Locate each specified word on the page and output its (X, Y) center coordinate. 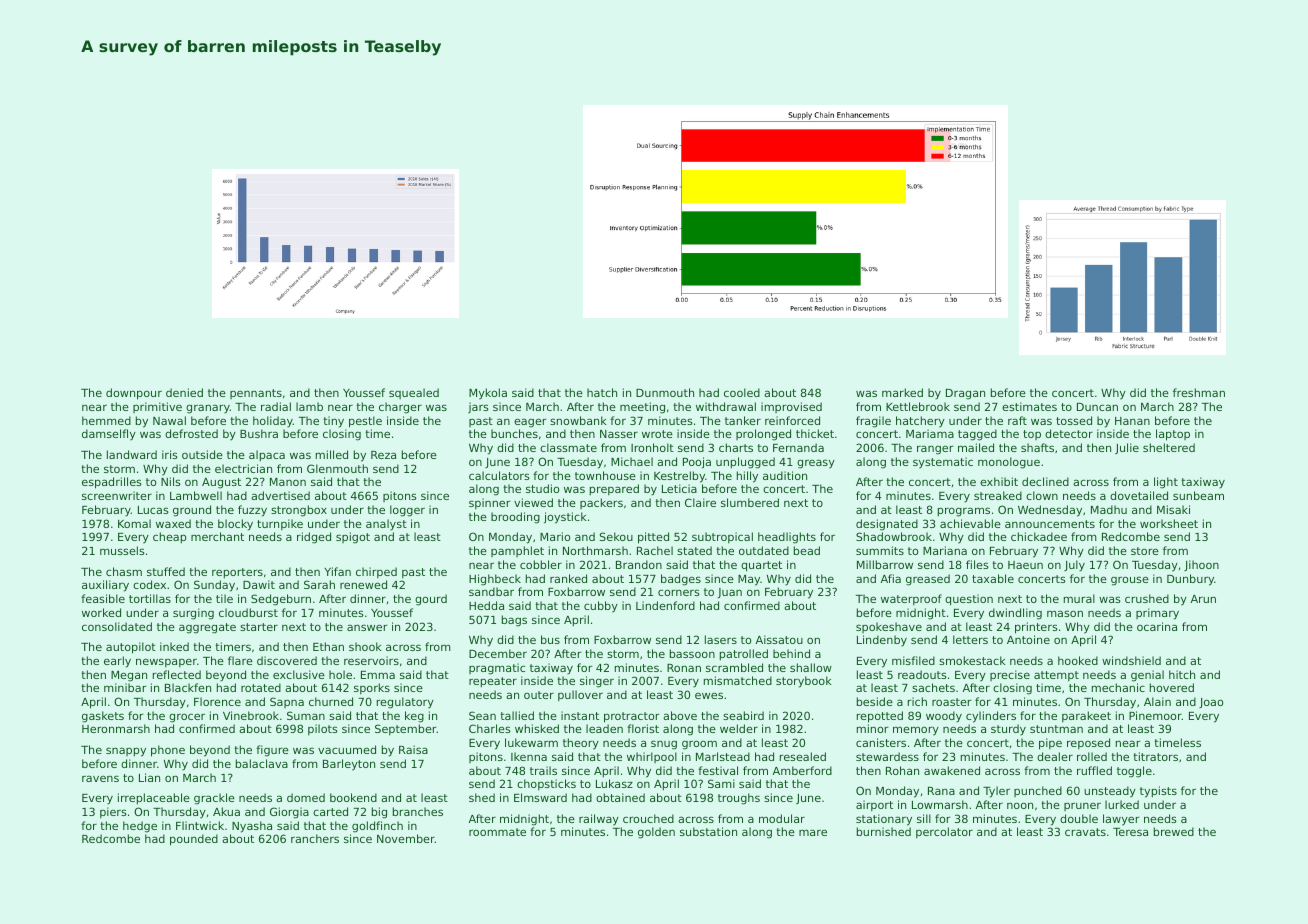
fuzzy (252, 511)
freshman (1199, 392)
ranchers (315, 838)
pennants (256, 394)
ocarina (1157, 626)
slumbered (750, 502)
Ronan (684, 668)
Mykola (488, 394)
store (1145, 551)
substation (708, 831)
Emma (378, 675)
